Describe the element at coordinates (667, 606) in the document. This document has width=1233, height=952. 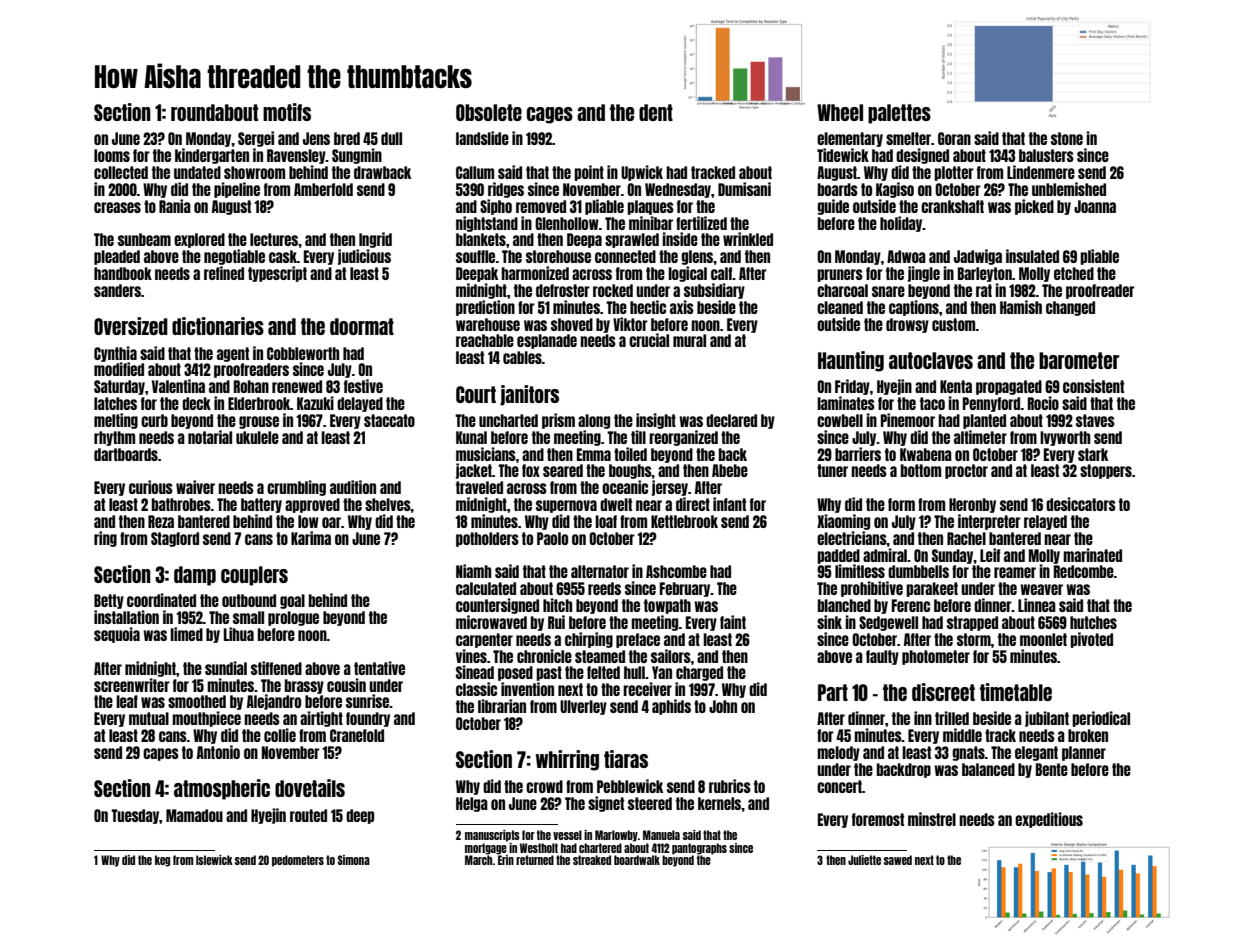
I see `towpath` at that location.
